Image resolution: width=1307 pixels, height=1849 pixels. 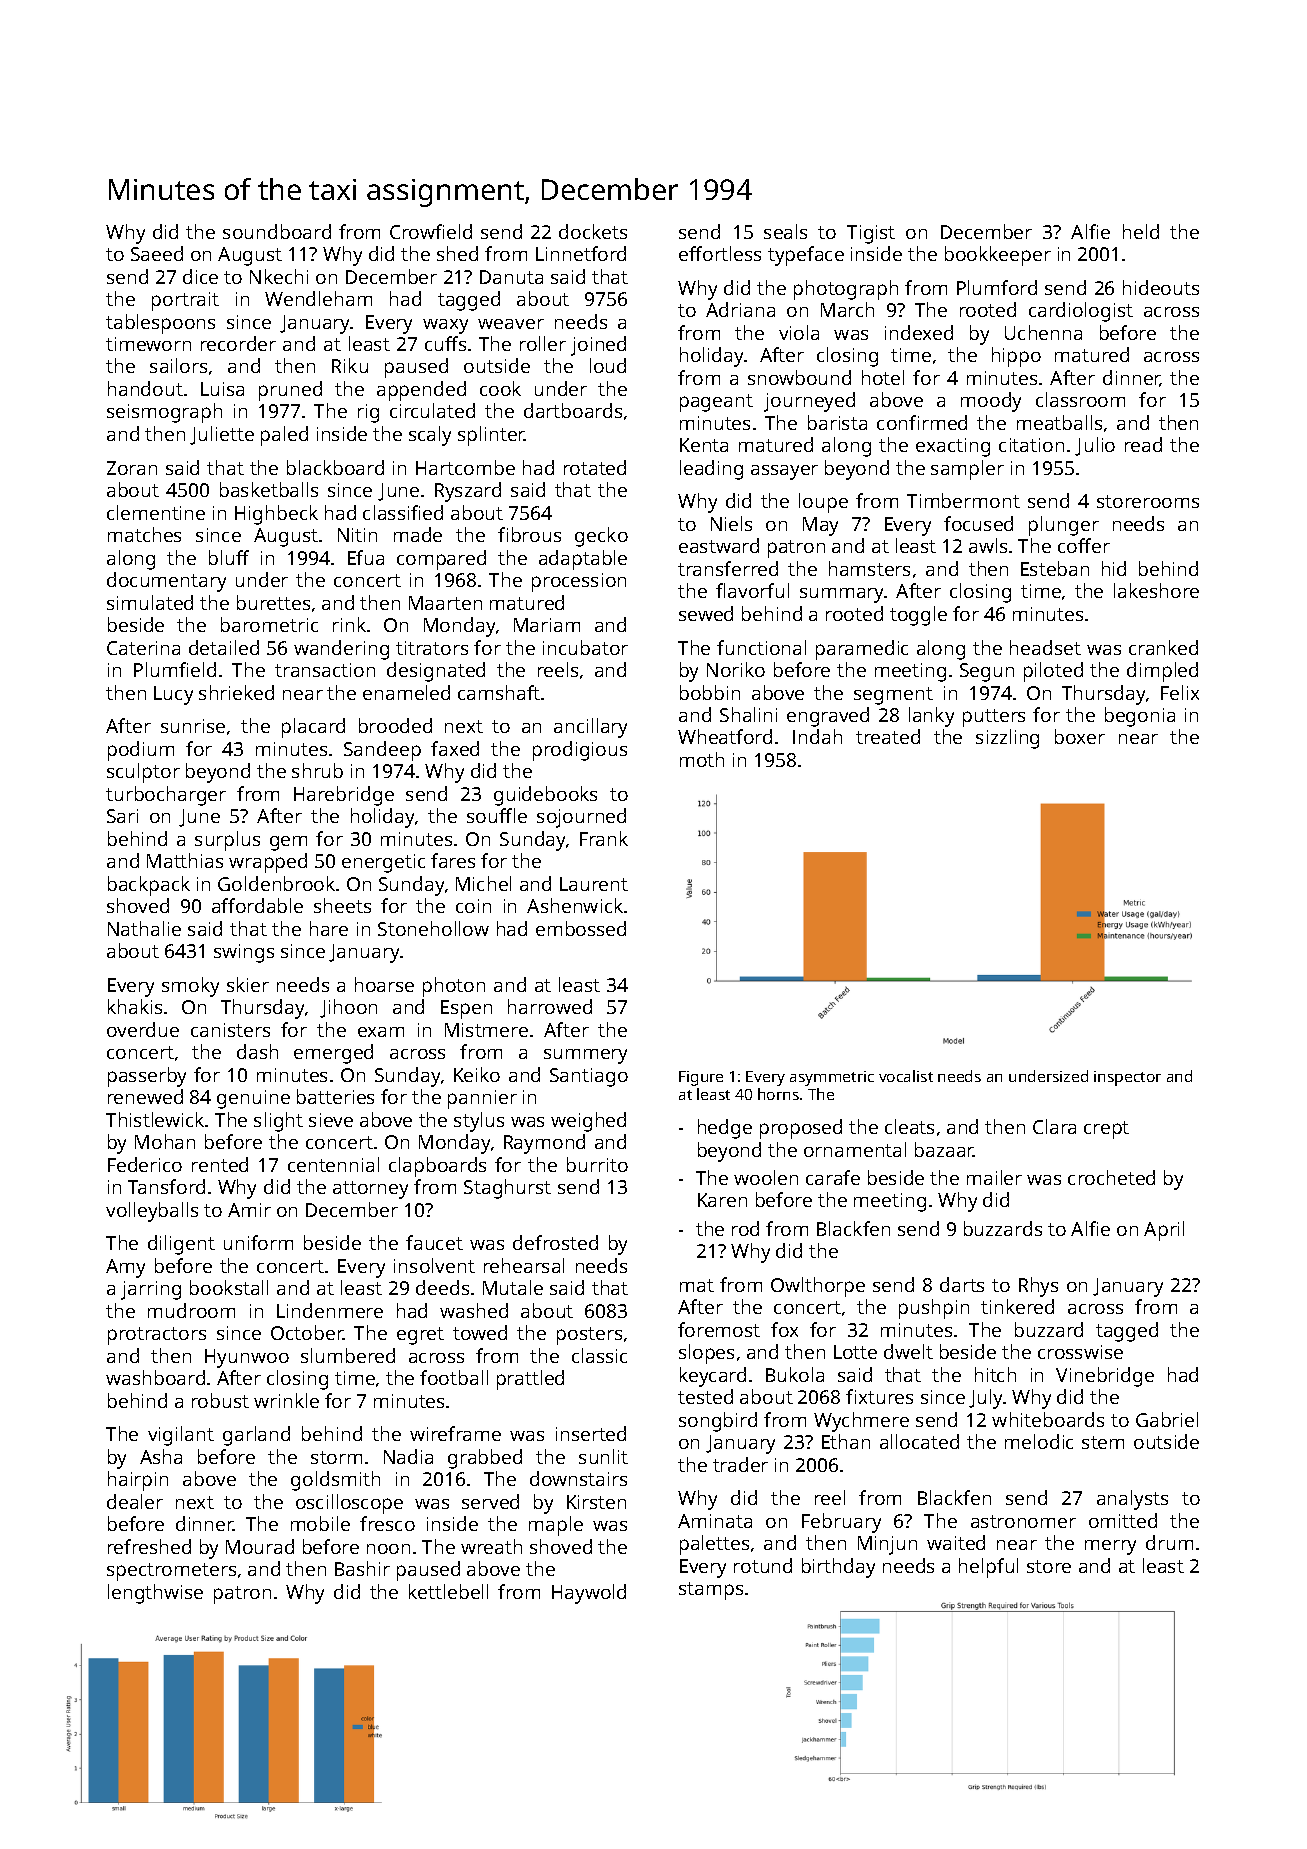 What do you see at coordinates (1081, 312) in the screenshot?
I see `cardiologist` at bounding box center [1081, 312].
